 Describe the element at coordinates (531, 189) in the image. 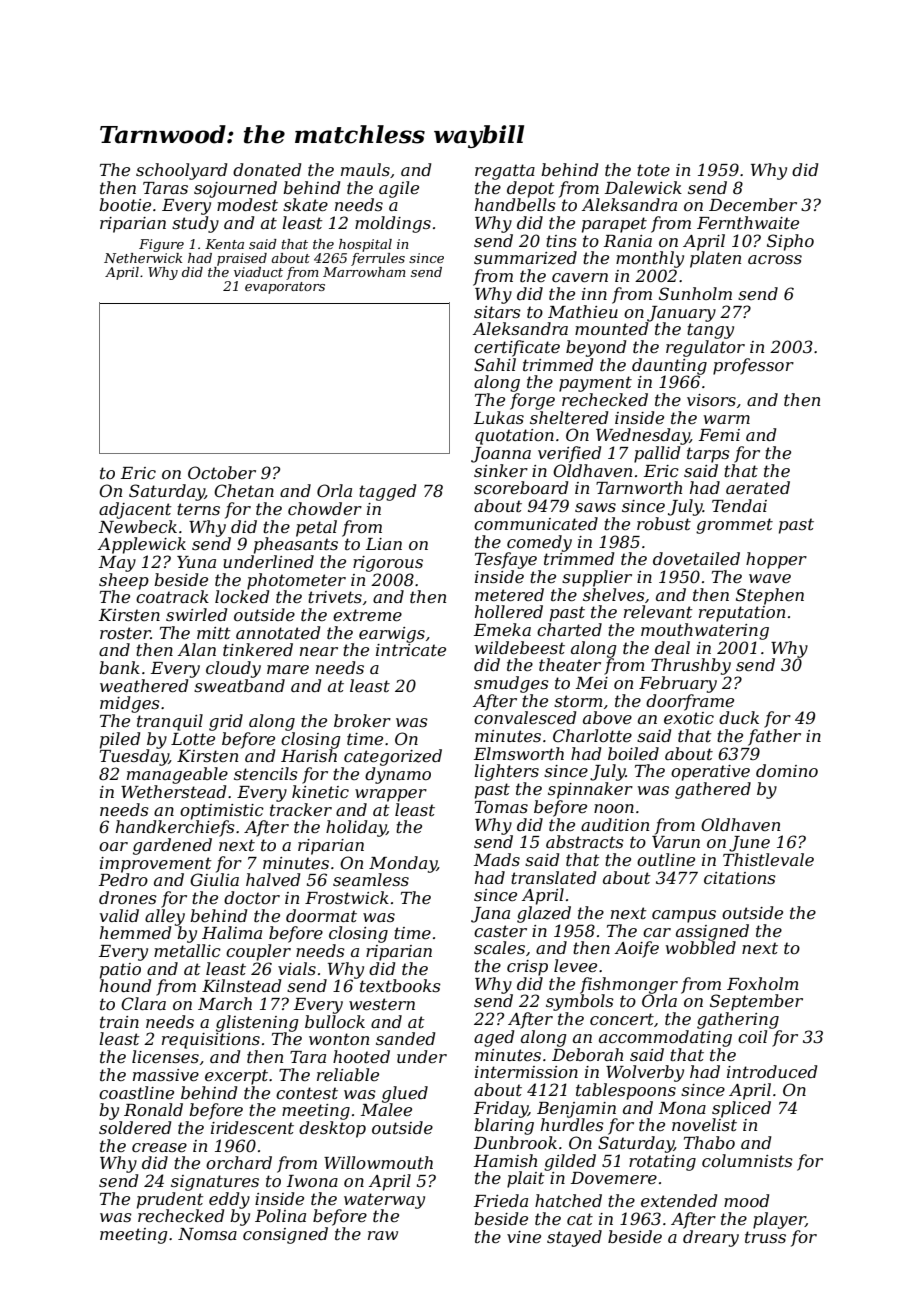

I see `depot` at that location.
